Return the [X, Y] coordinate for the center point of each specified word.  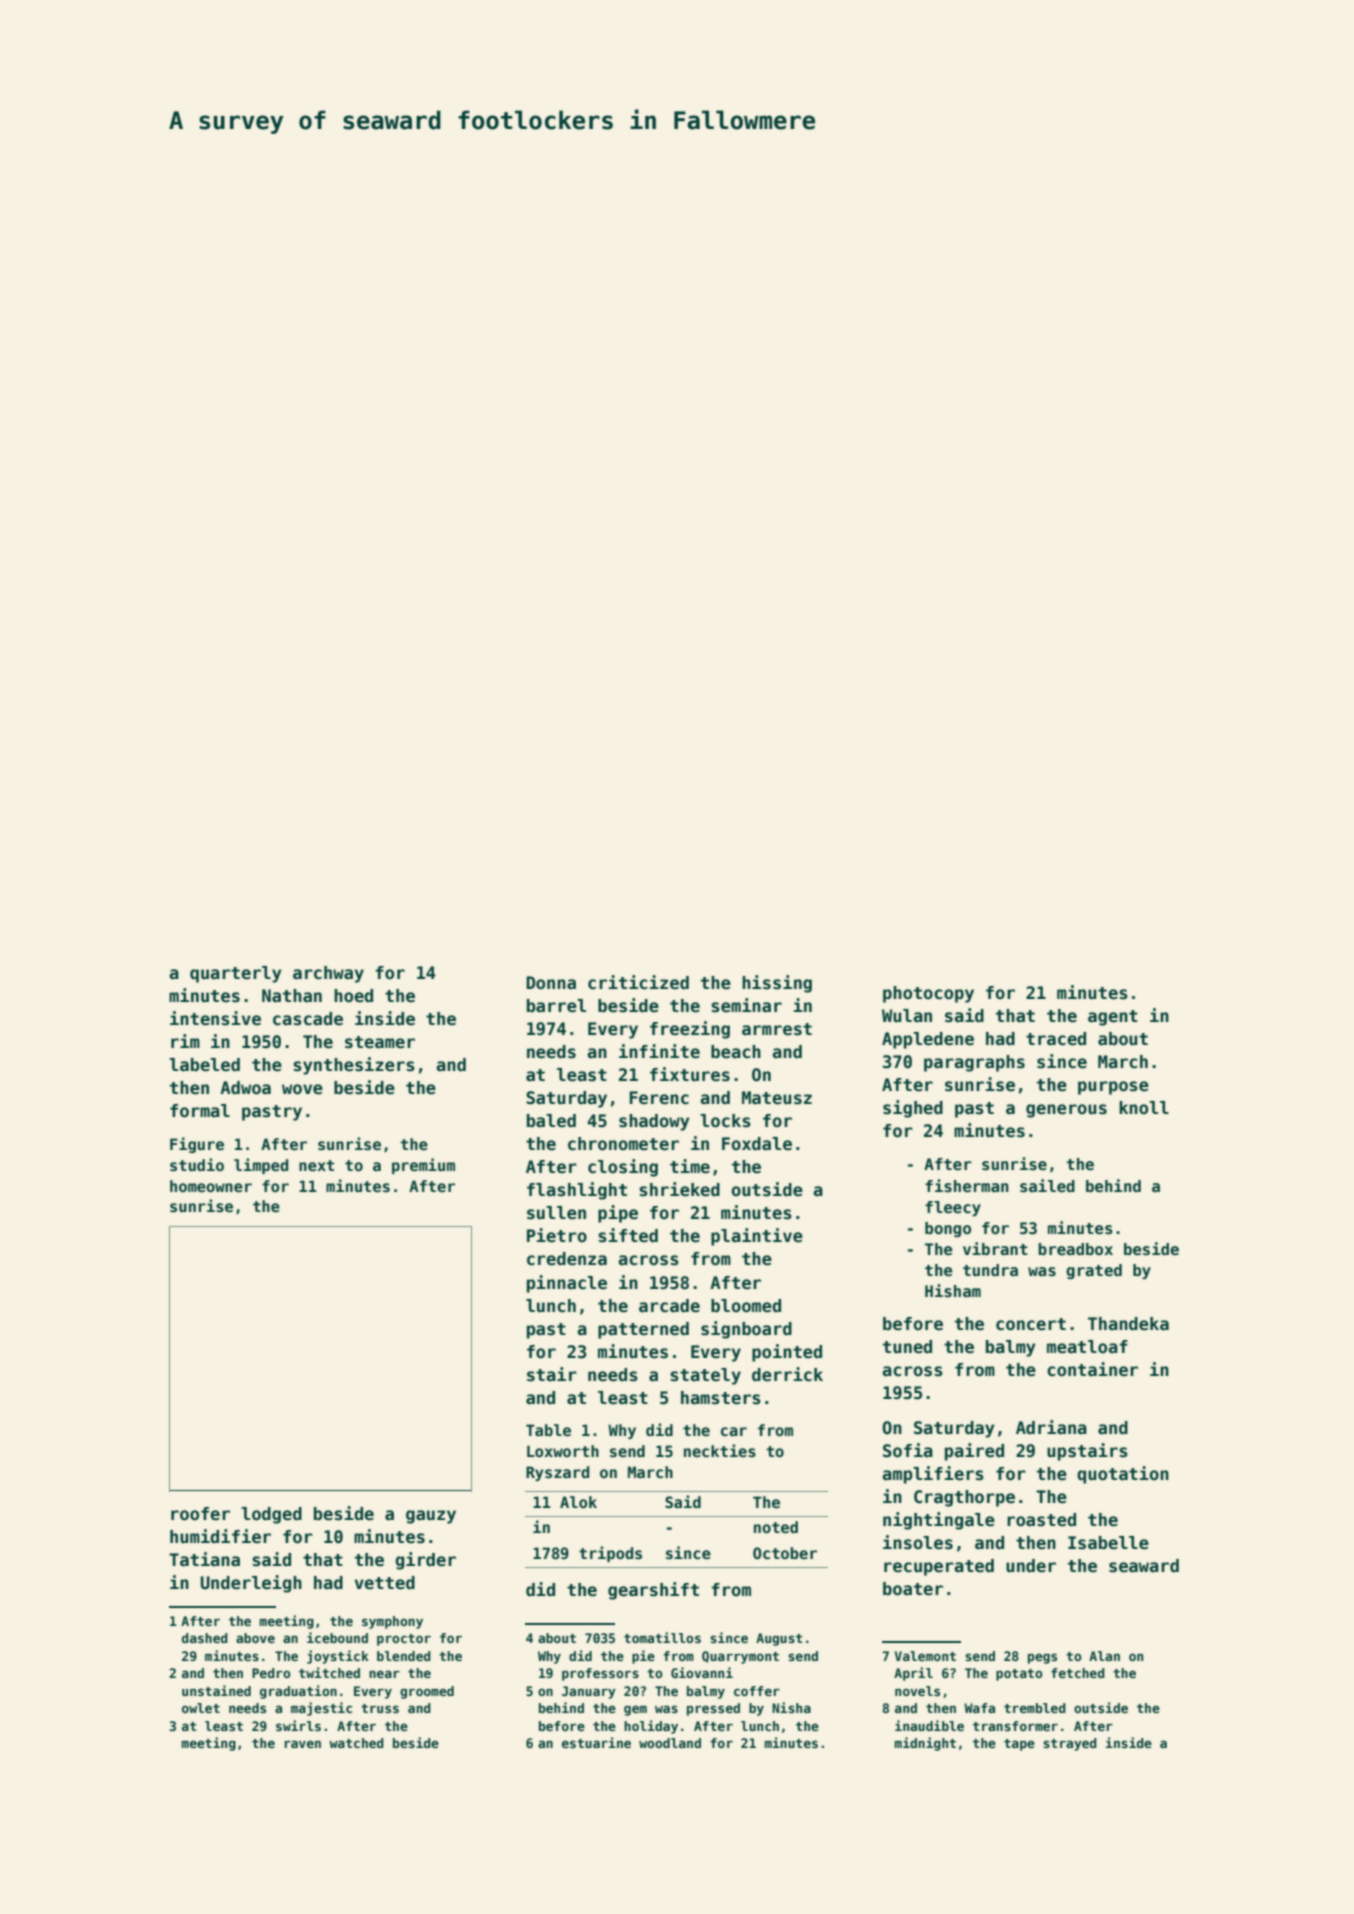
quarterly [236, 974]
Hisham [953, 1291]
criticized [638, 982]
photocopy [928, 994]
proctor [404, 1640]
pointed [787, 1353]
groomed [427, 1692]
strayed [1070, 1744]
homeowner [211, 1186]
